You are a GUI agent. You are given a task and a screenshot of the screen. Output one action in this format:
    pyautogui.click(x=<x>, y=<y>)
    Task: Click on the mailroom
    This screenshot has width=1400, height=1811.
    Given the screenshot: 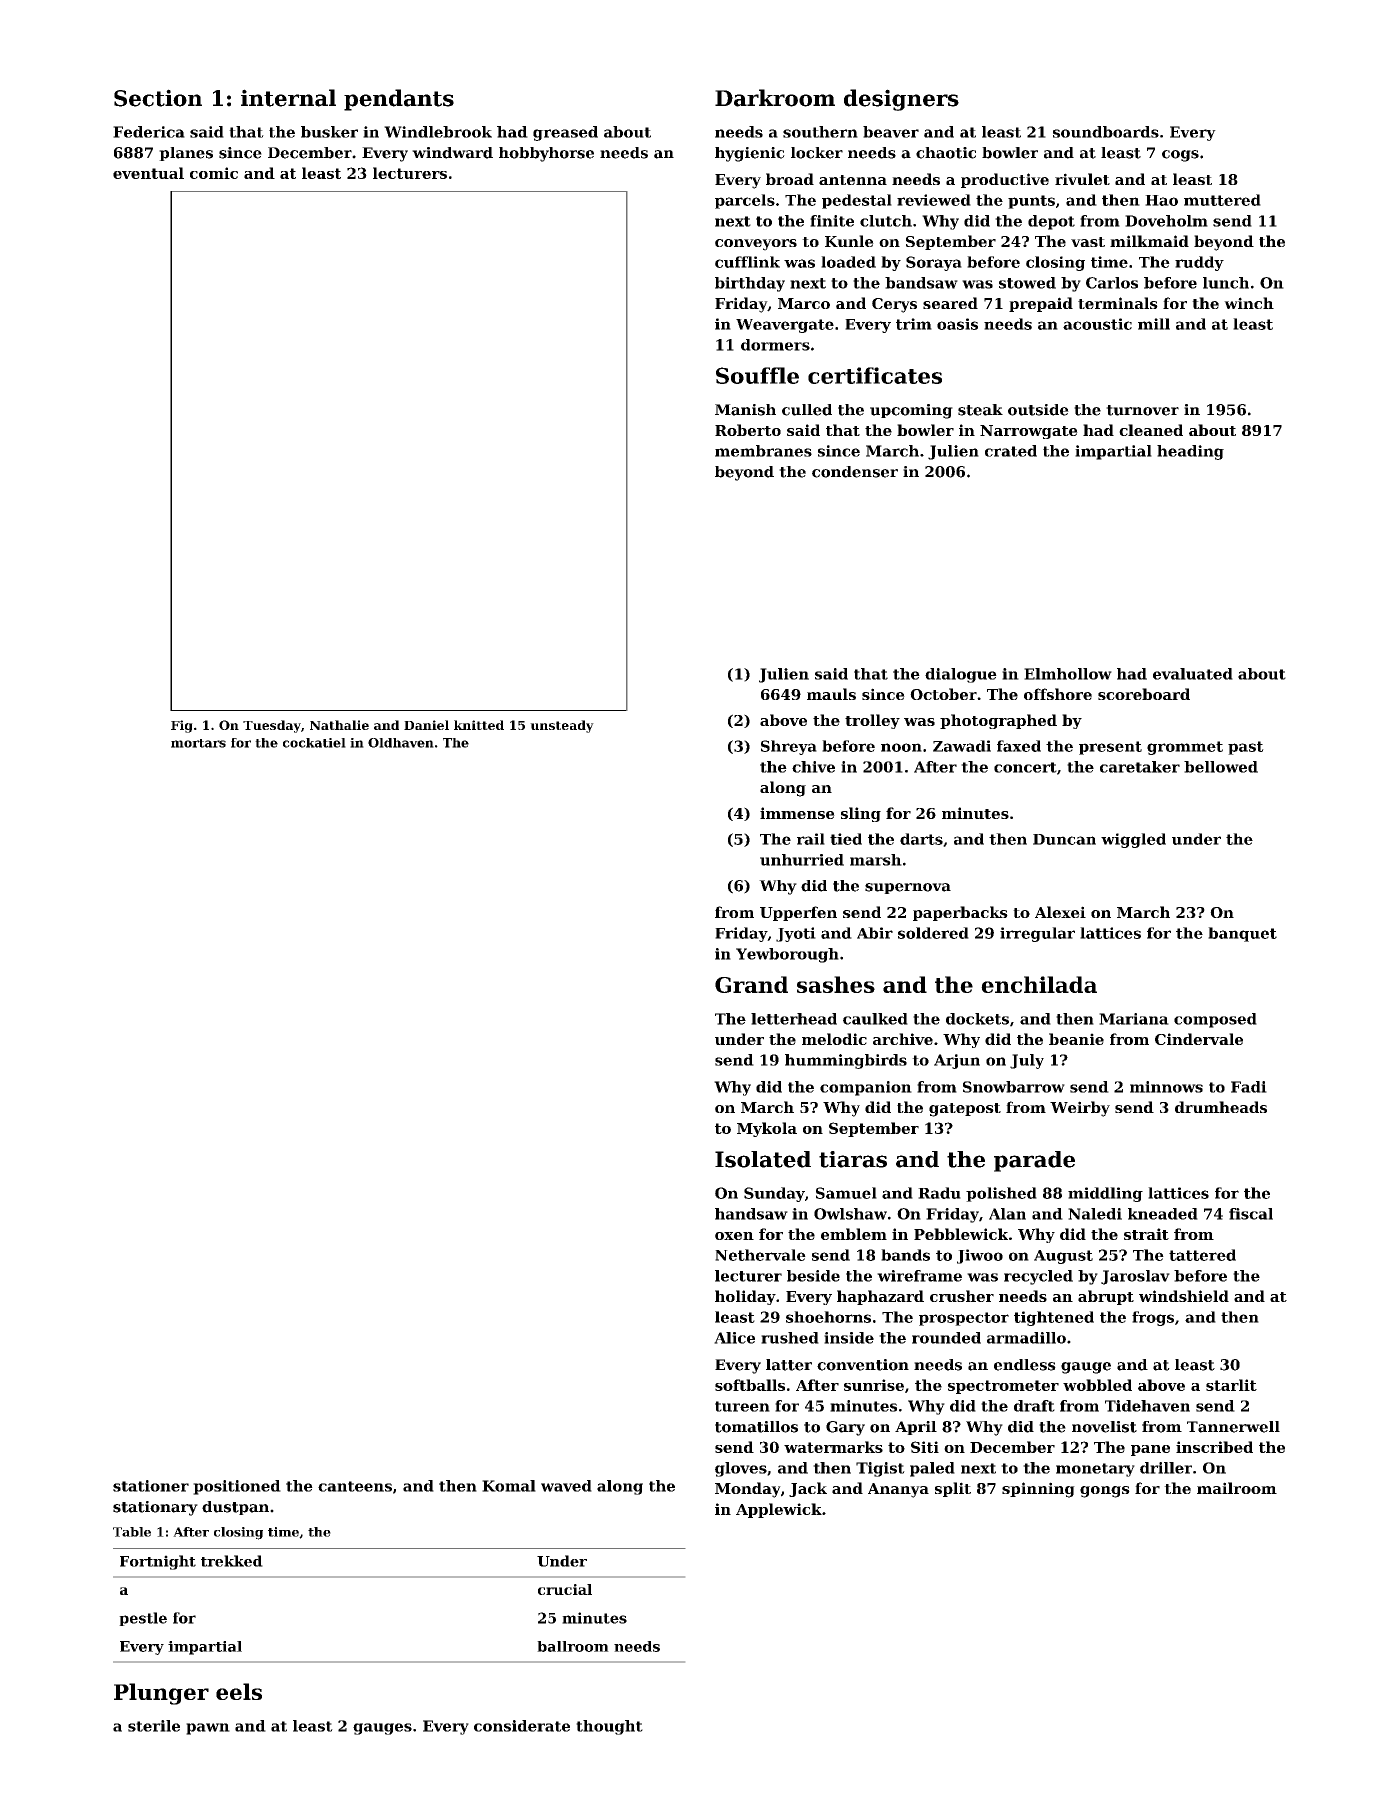 What is the action you would take?
    pyautogui.click(x=1237, y=1488)
